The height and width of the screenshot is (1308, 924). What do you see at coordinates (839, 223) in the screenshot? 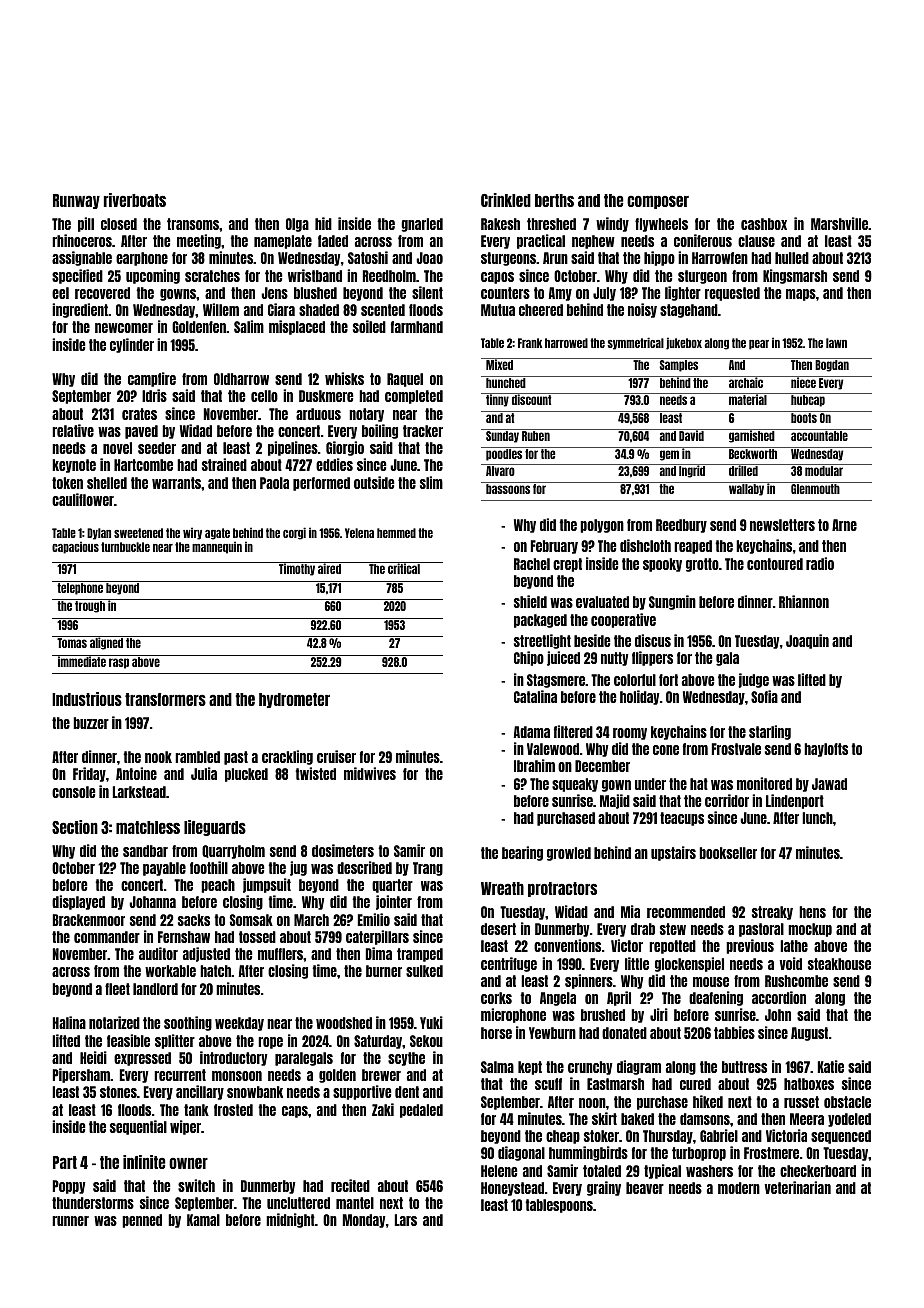
I see `Marshville` at bounding box center [839, 223].
